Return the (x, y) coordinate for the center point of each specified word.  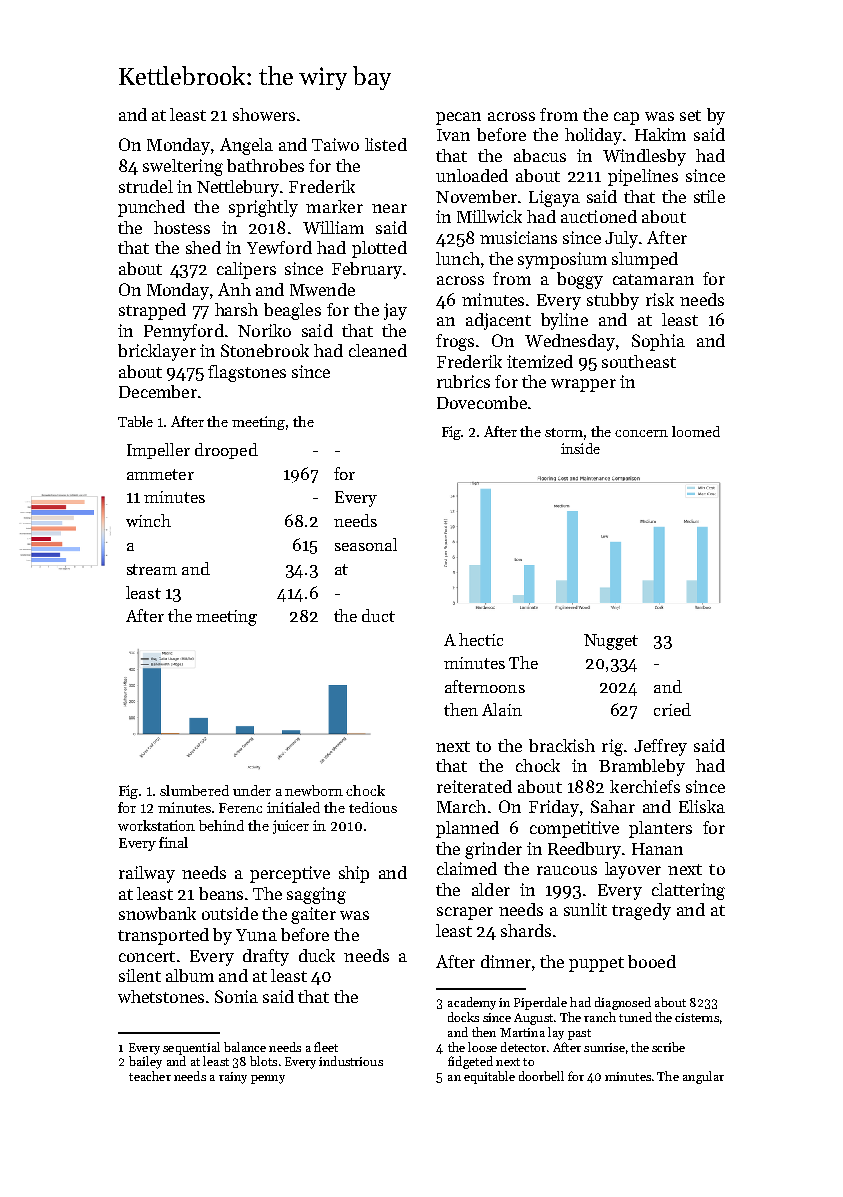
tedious (373, 807)
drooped (226, 451)
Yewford (279, 247)
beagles (292, 311)
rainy (233, 1078)
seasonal (366, 544)
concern (641, 433)
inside (580, 448)
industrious (351, 1061)
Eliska (702, 806)
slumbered (194, 790)
